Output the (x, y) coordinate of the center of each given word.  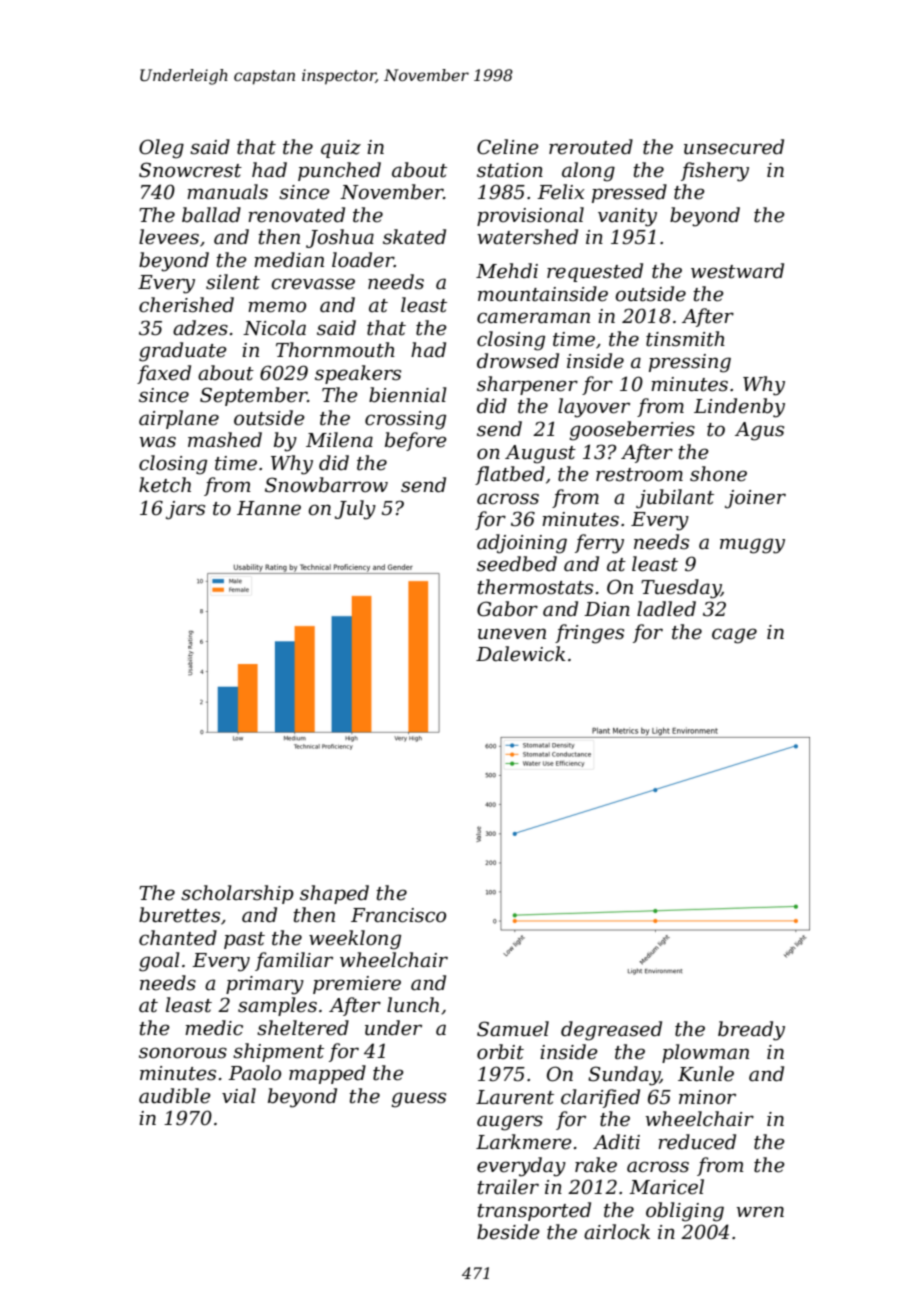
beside (508, 1232)
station (510, 170)
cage (734, 636)
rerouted (591, 147)
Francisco (398, 915)
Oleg (161, 149)
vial (239, 1096)
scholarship (237, 894)
